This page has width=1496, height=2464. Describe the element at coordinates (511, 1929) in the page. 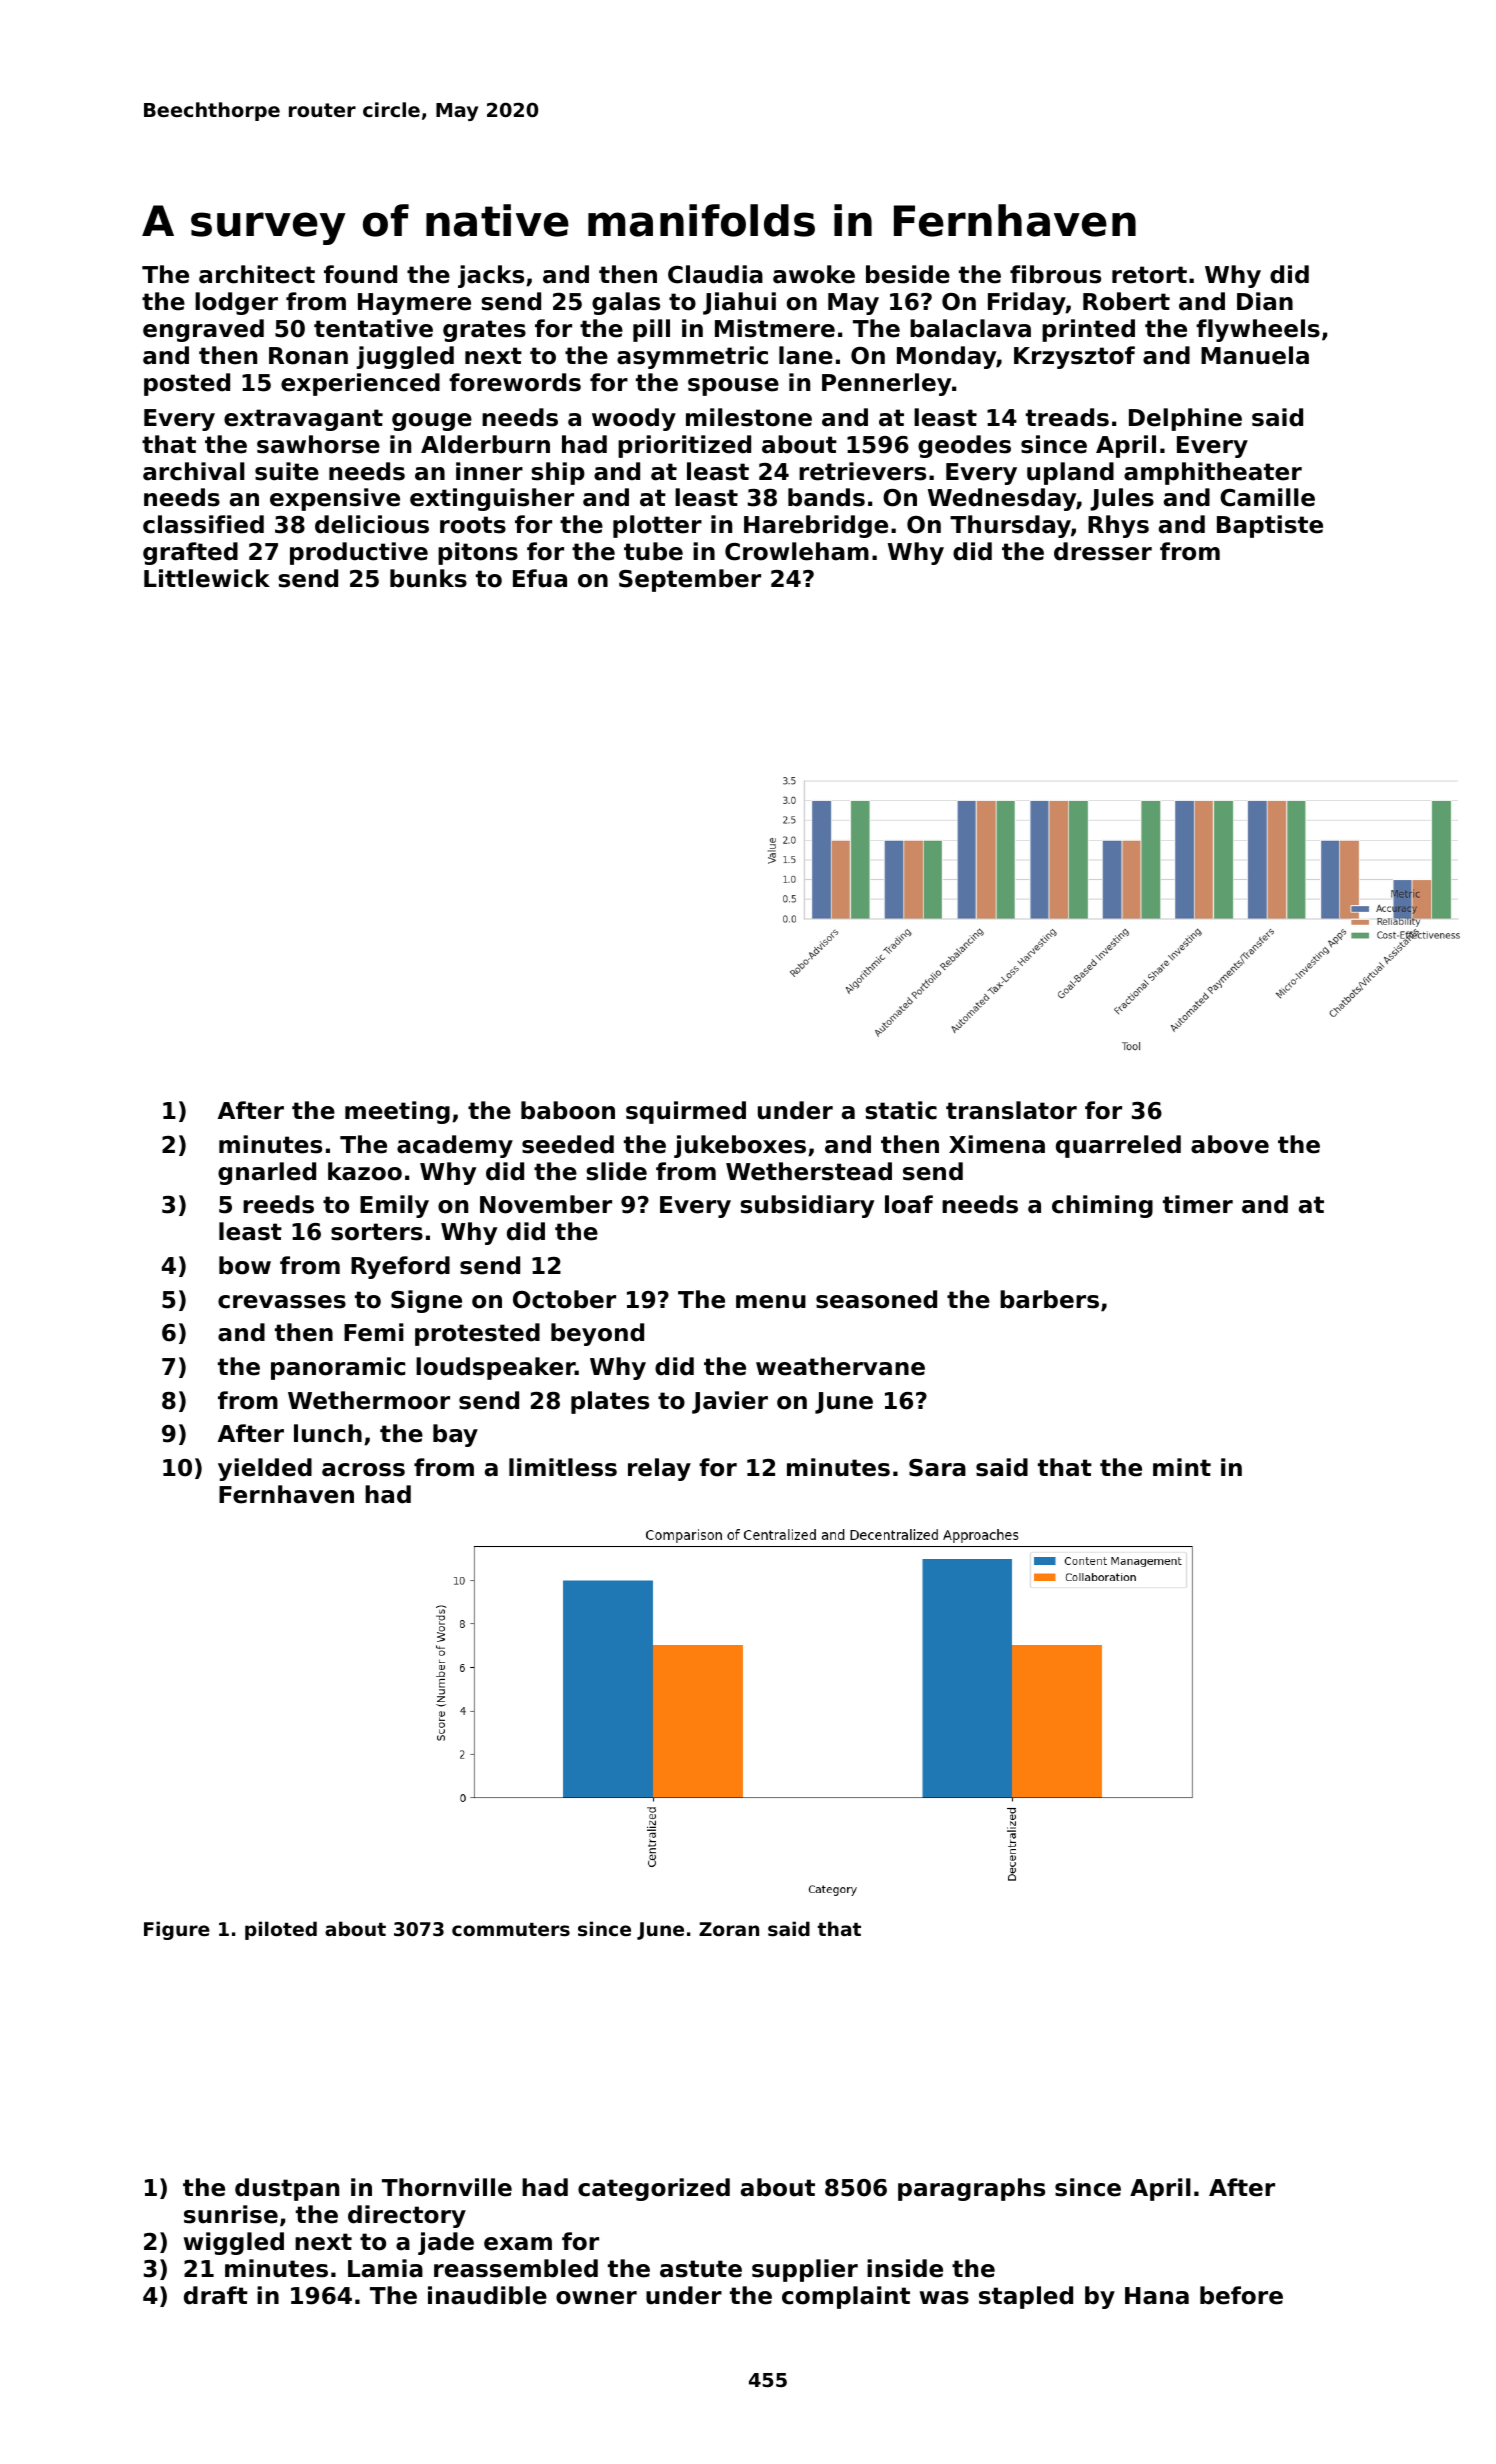

I see `commuters` at that location.
